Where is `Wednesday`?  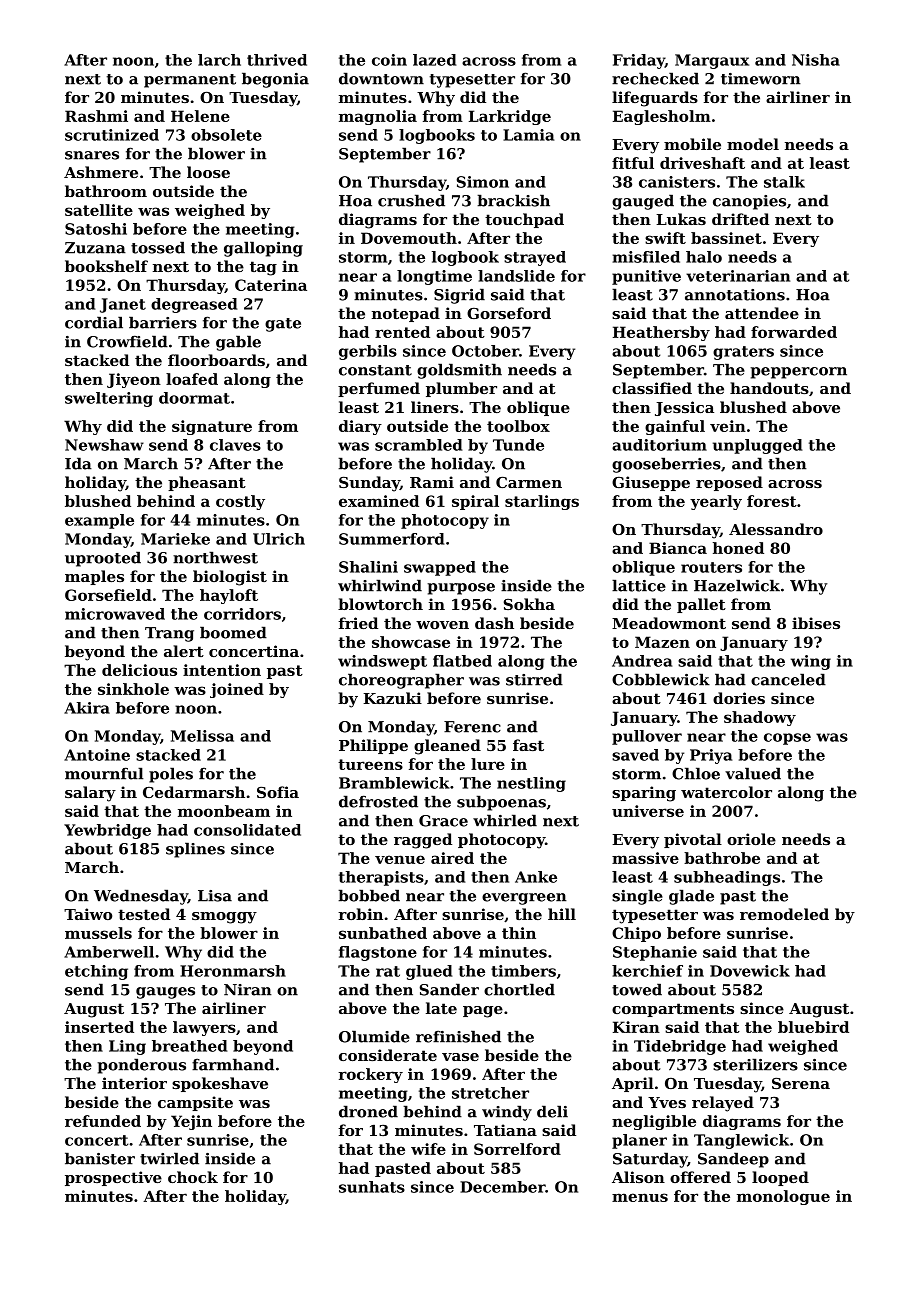 Wednesday is located at coordinates (141, 897).
